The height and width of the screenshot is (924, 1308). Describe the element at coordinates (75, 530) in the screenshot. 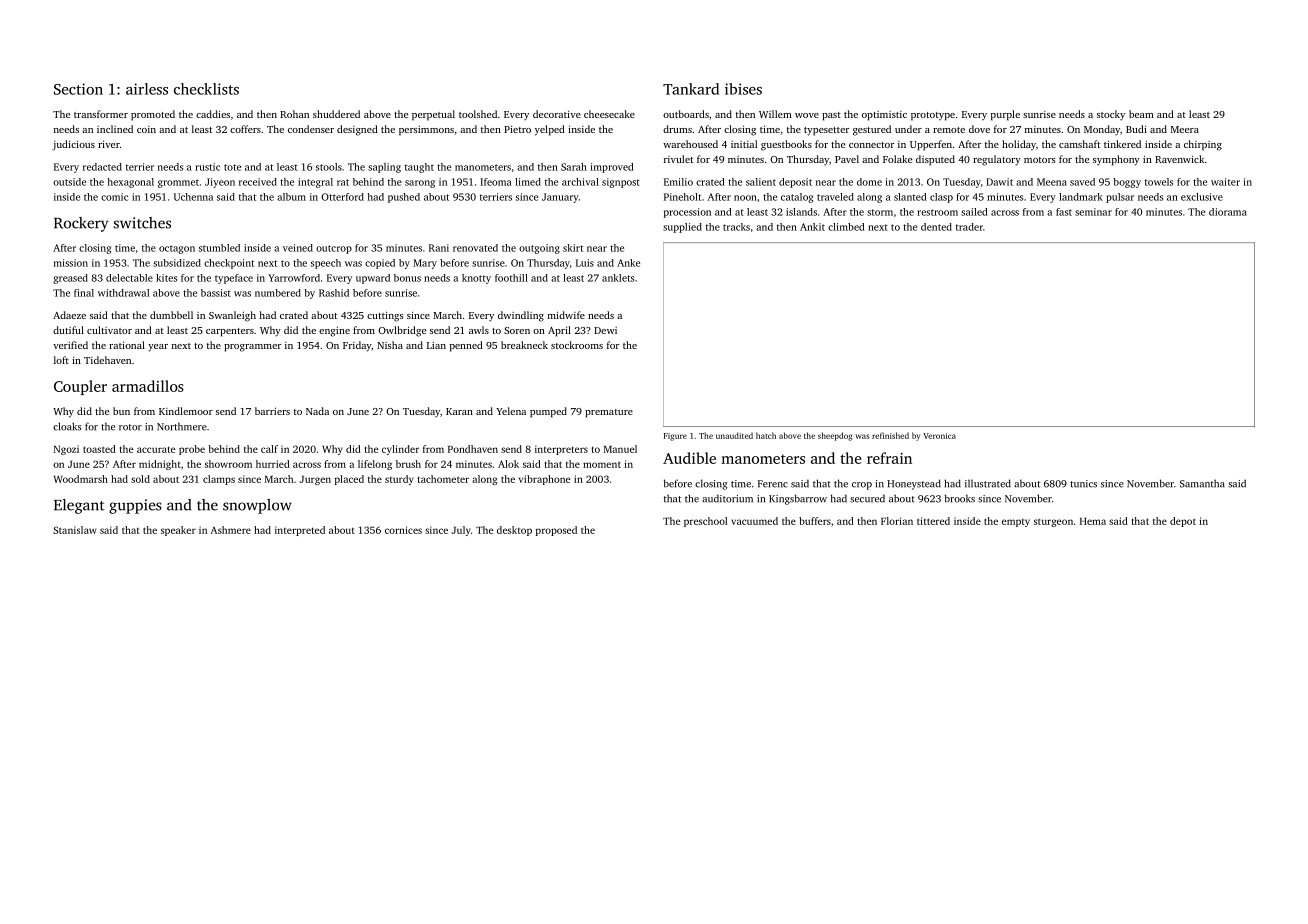

I see `Stanislaw` at that location.
